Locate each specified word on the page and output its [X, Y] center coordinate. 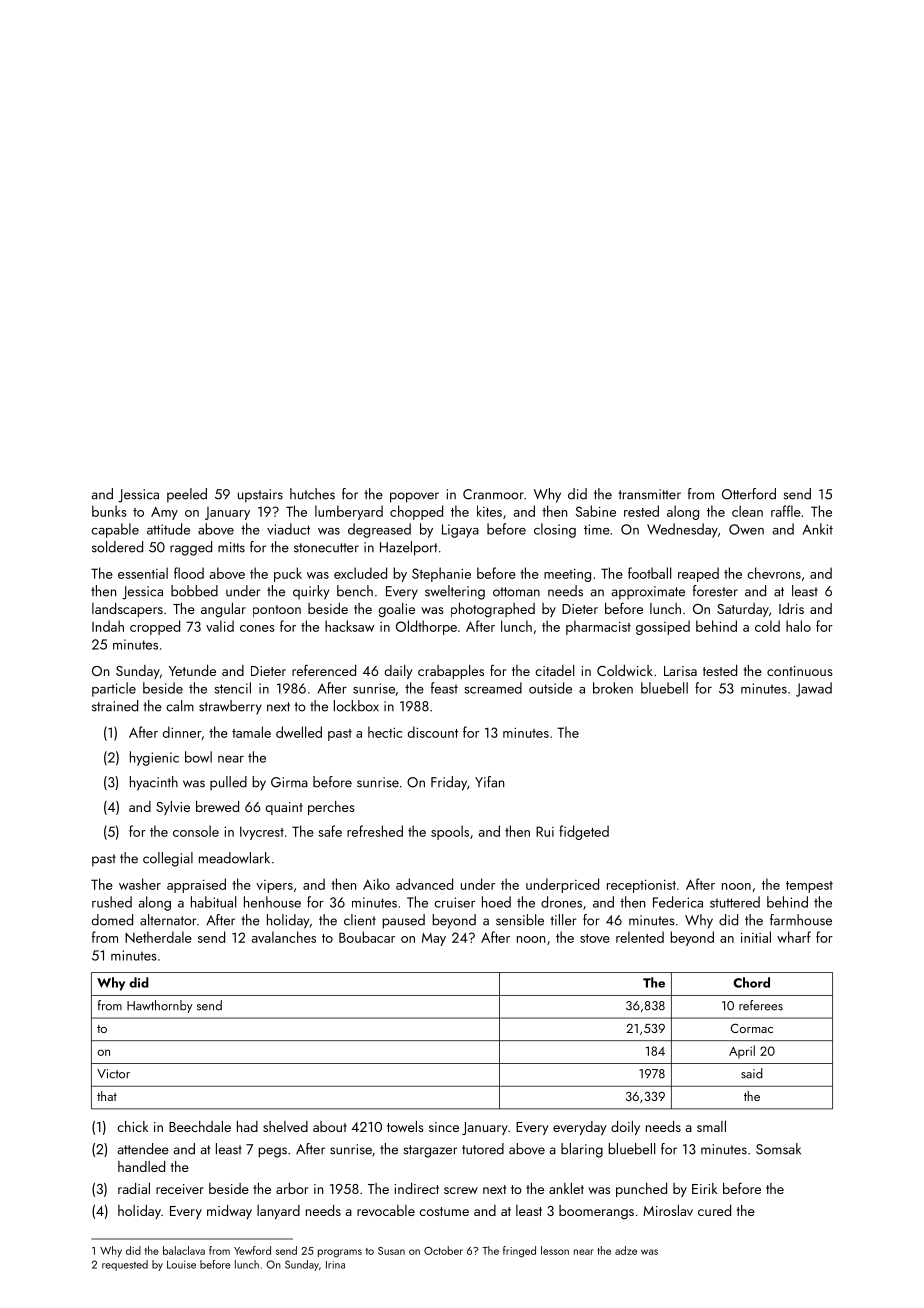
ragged [191, 548]
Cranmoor [493, 494]
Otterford [749, 494]
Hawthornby [160, 1006]
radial [134, 1188]
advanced [424, 884]
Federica [678, 902]
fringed [519, 1252]
